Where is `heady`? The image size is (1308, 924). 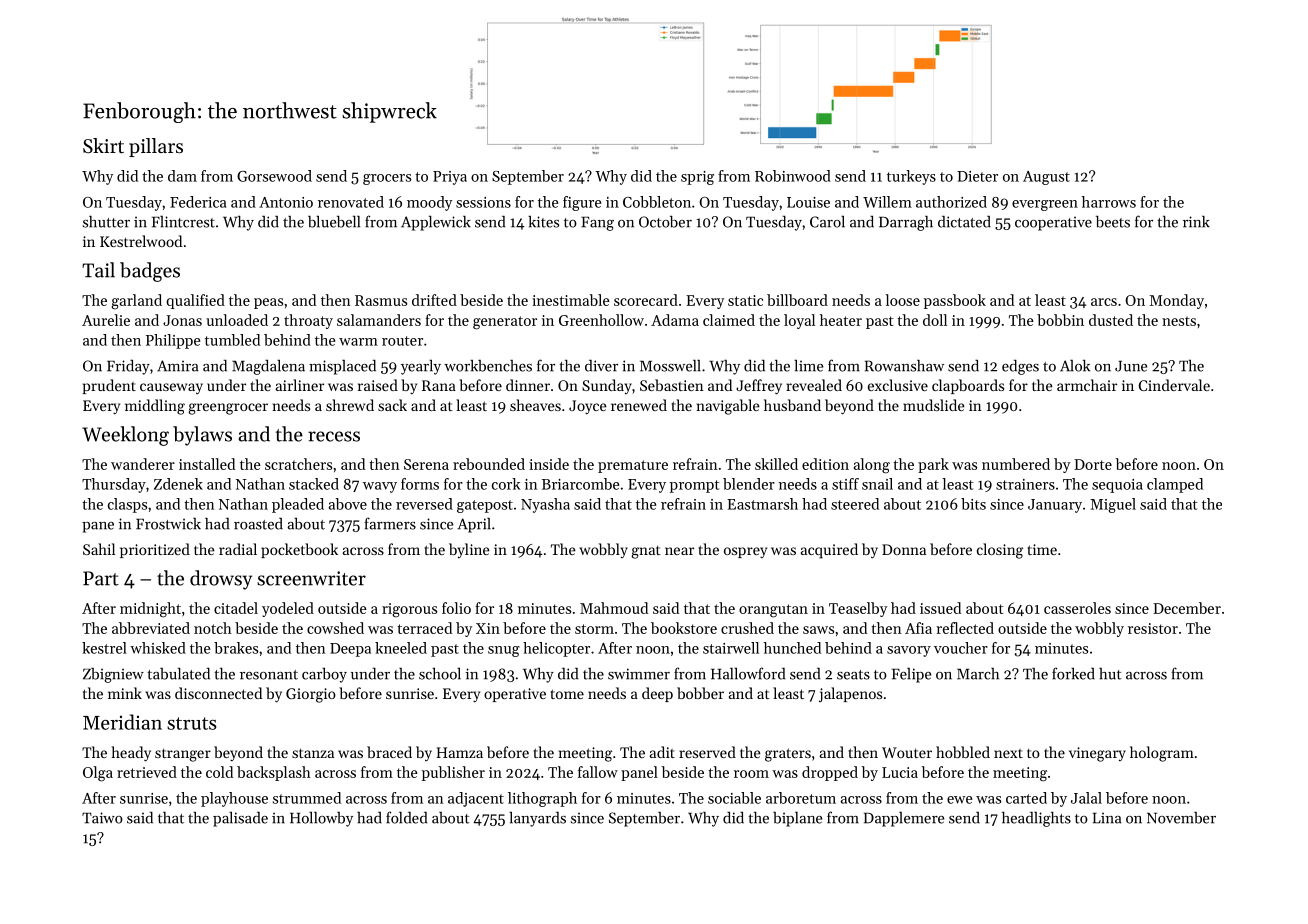 heady is located at coordinates (131, 754).
